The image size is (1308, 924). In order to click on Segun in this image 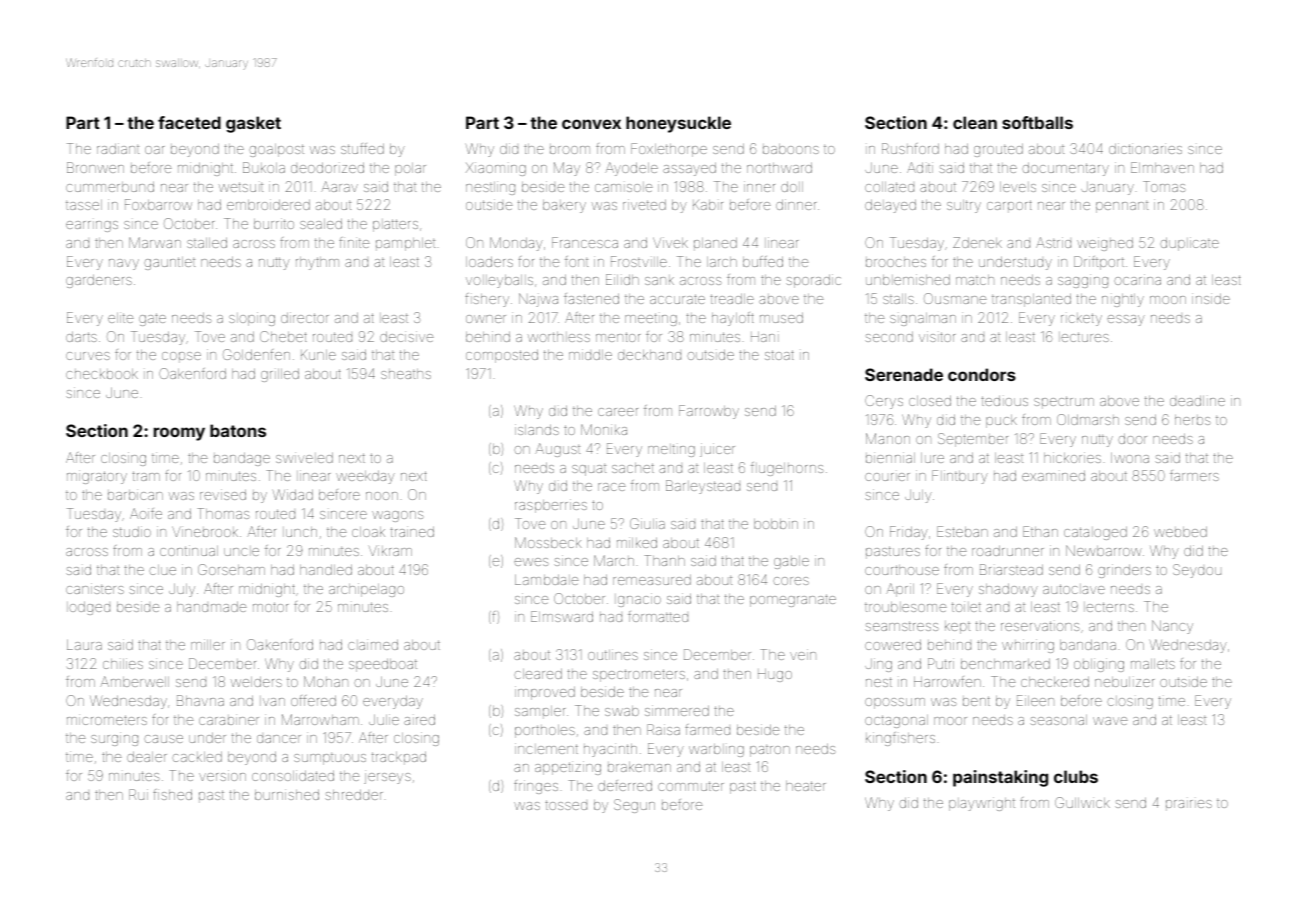, I will do `click(634, 806)`.
